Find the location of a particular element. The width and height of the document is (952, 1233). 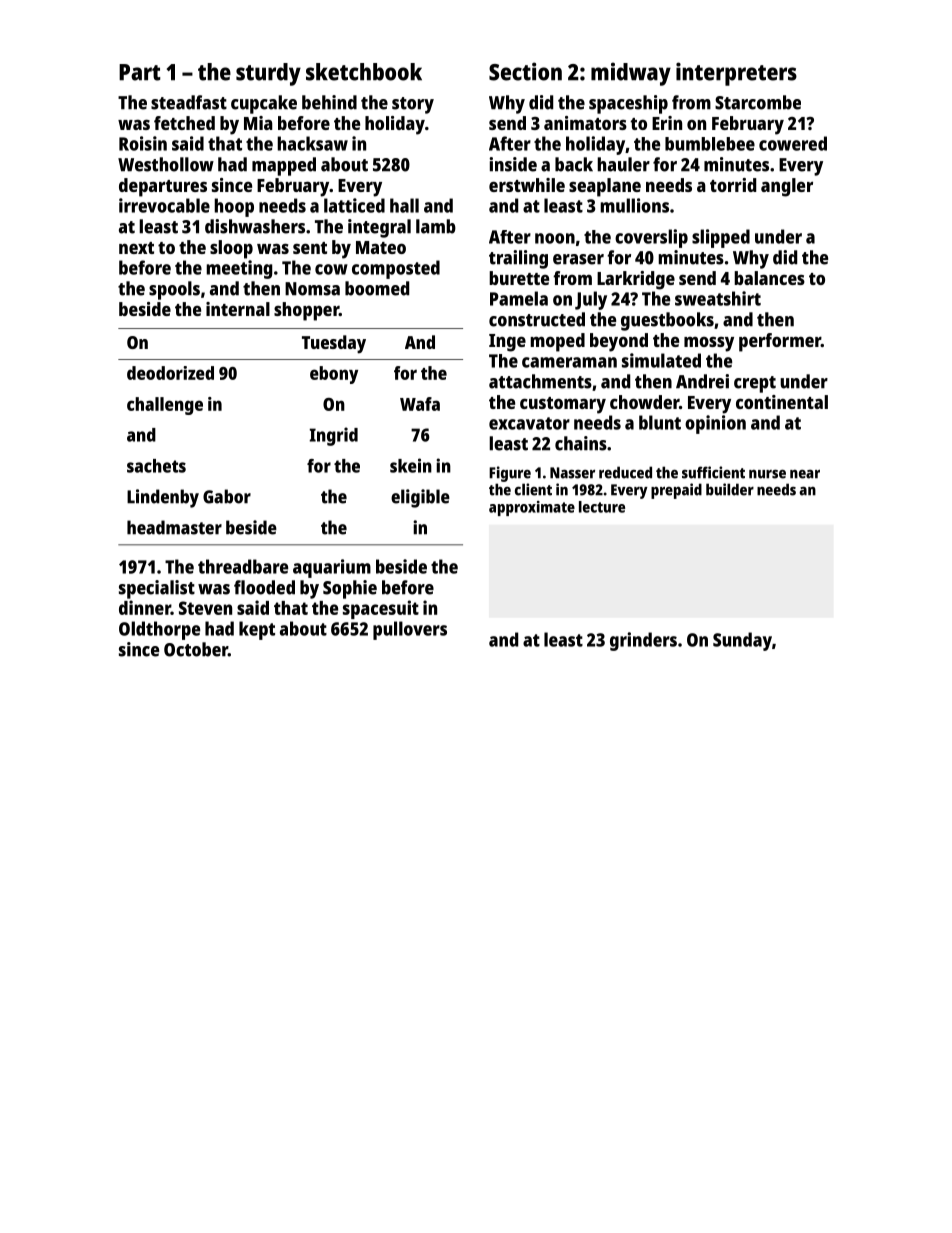

spacesuit is located at coordinates (381, 609).
